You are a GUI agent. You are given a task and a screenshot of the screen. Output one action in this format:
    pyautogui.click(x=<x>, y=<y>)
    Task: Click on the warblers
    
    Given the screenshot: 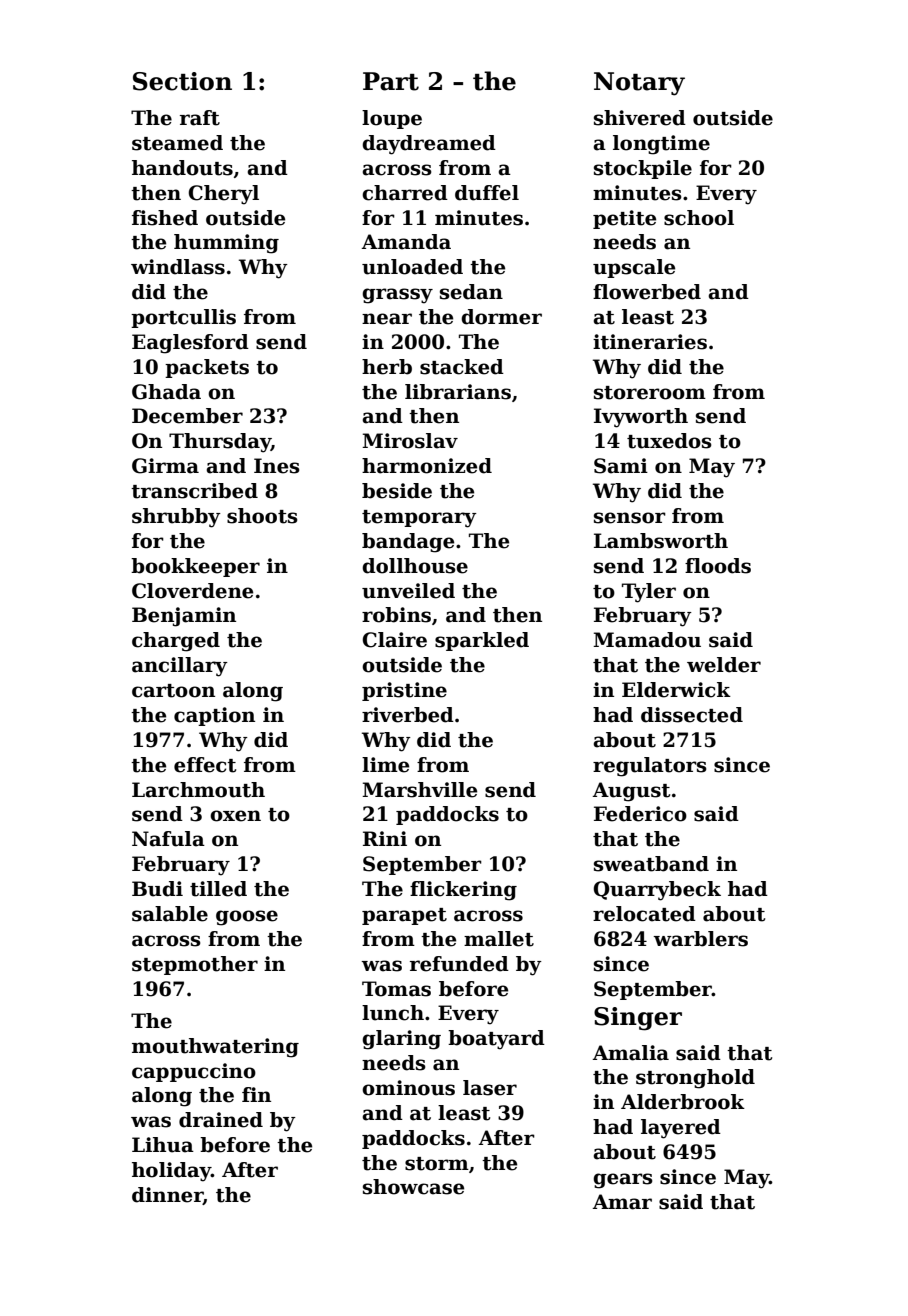 What is the action you would take?
    pyautogui.click(x=700, y=939)
